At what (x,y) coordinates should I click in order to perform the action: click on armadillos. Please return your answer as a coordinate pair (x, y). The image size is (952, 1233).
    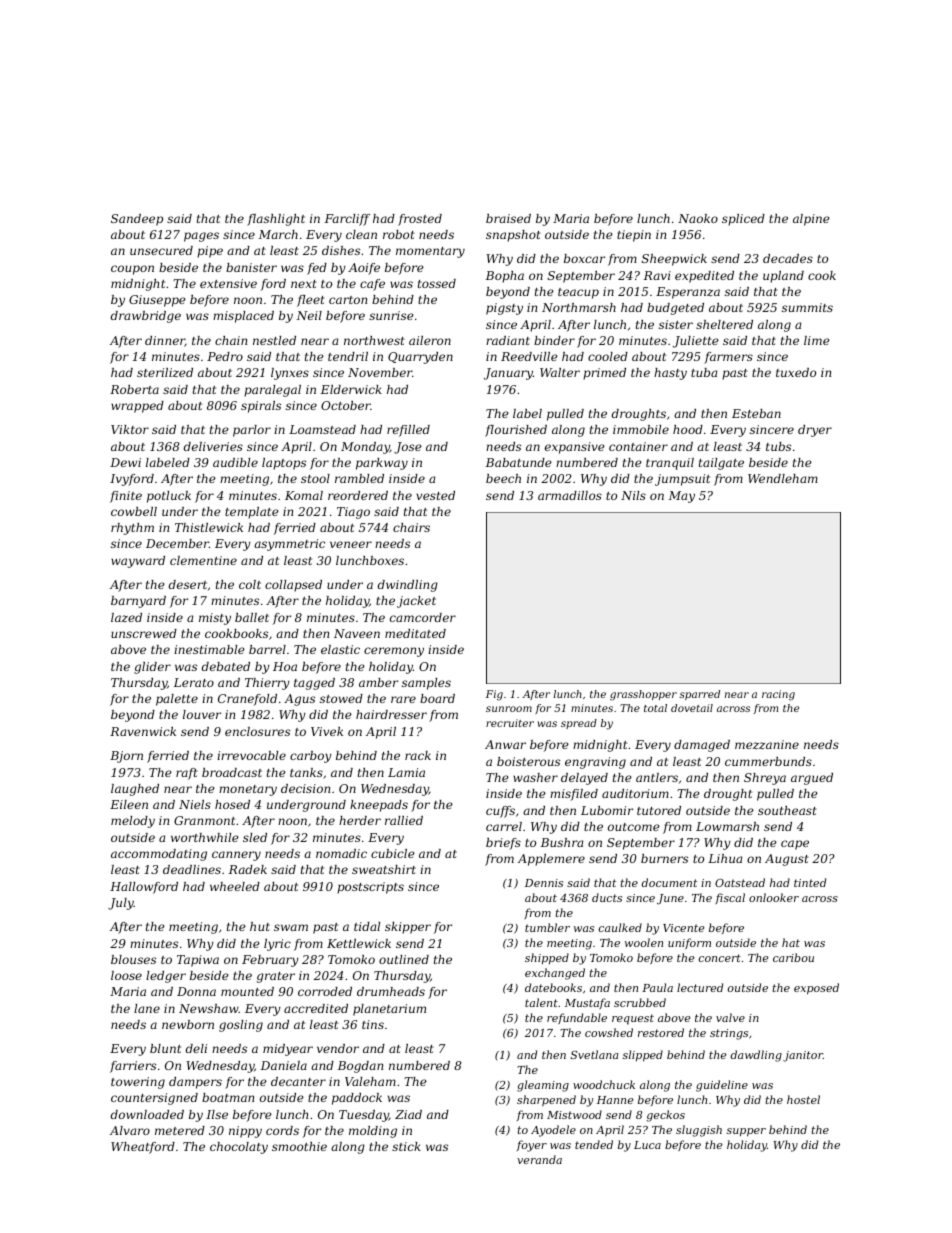
    Looking at the image, I should click on (570, 495).
